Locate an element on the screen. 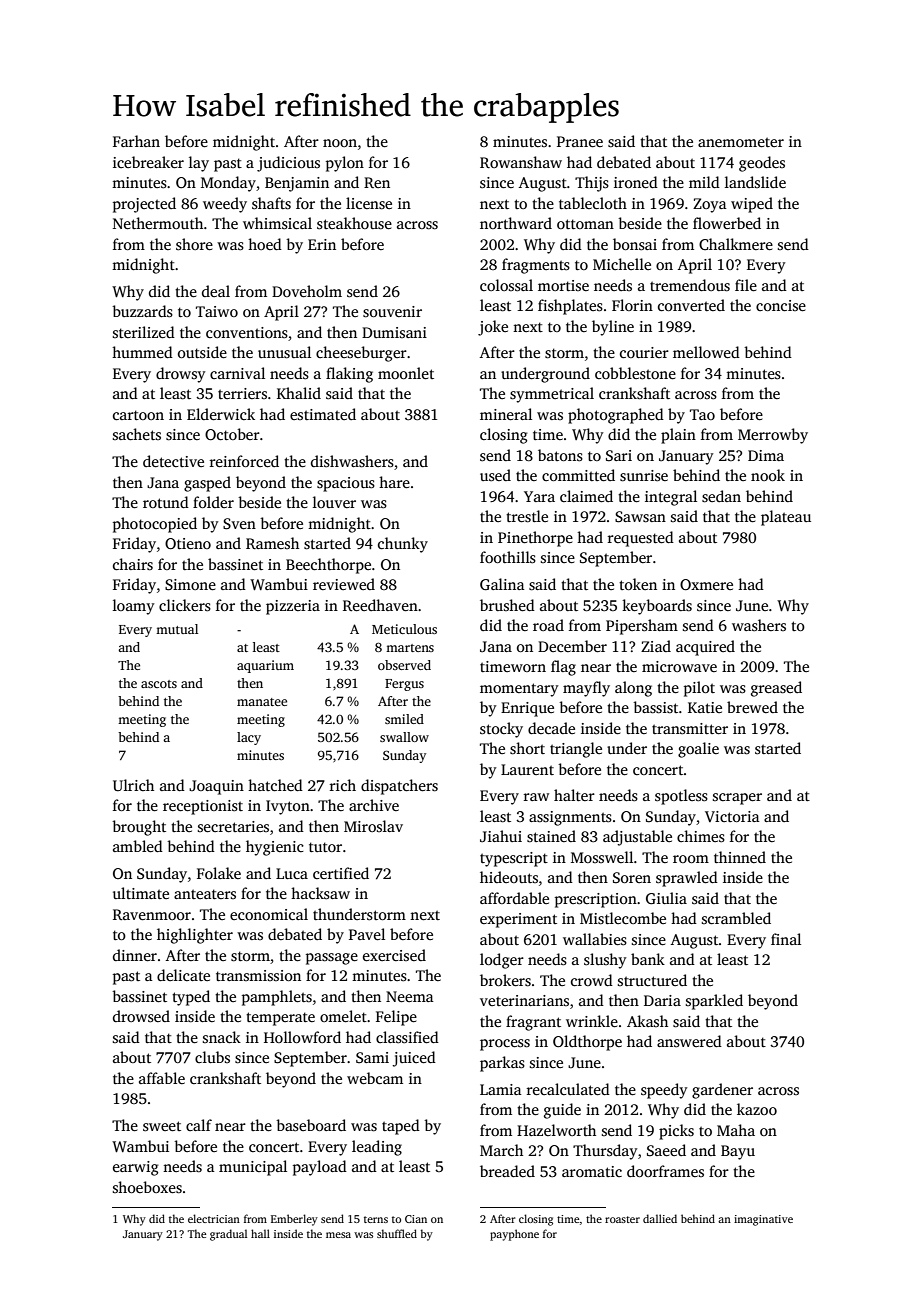  noon is located at coordinates (340, 143).
